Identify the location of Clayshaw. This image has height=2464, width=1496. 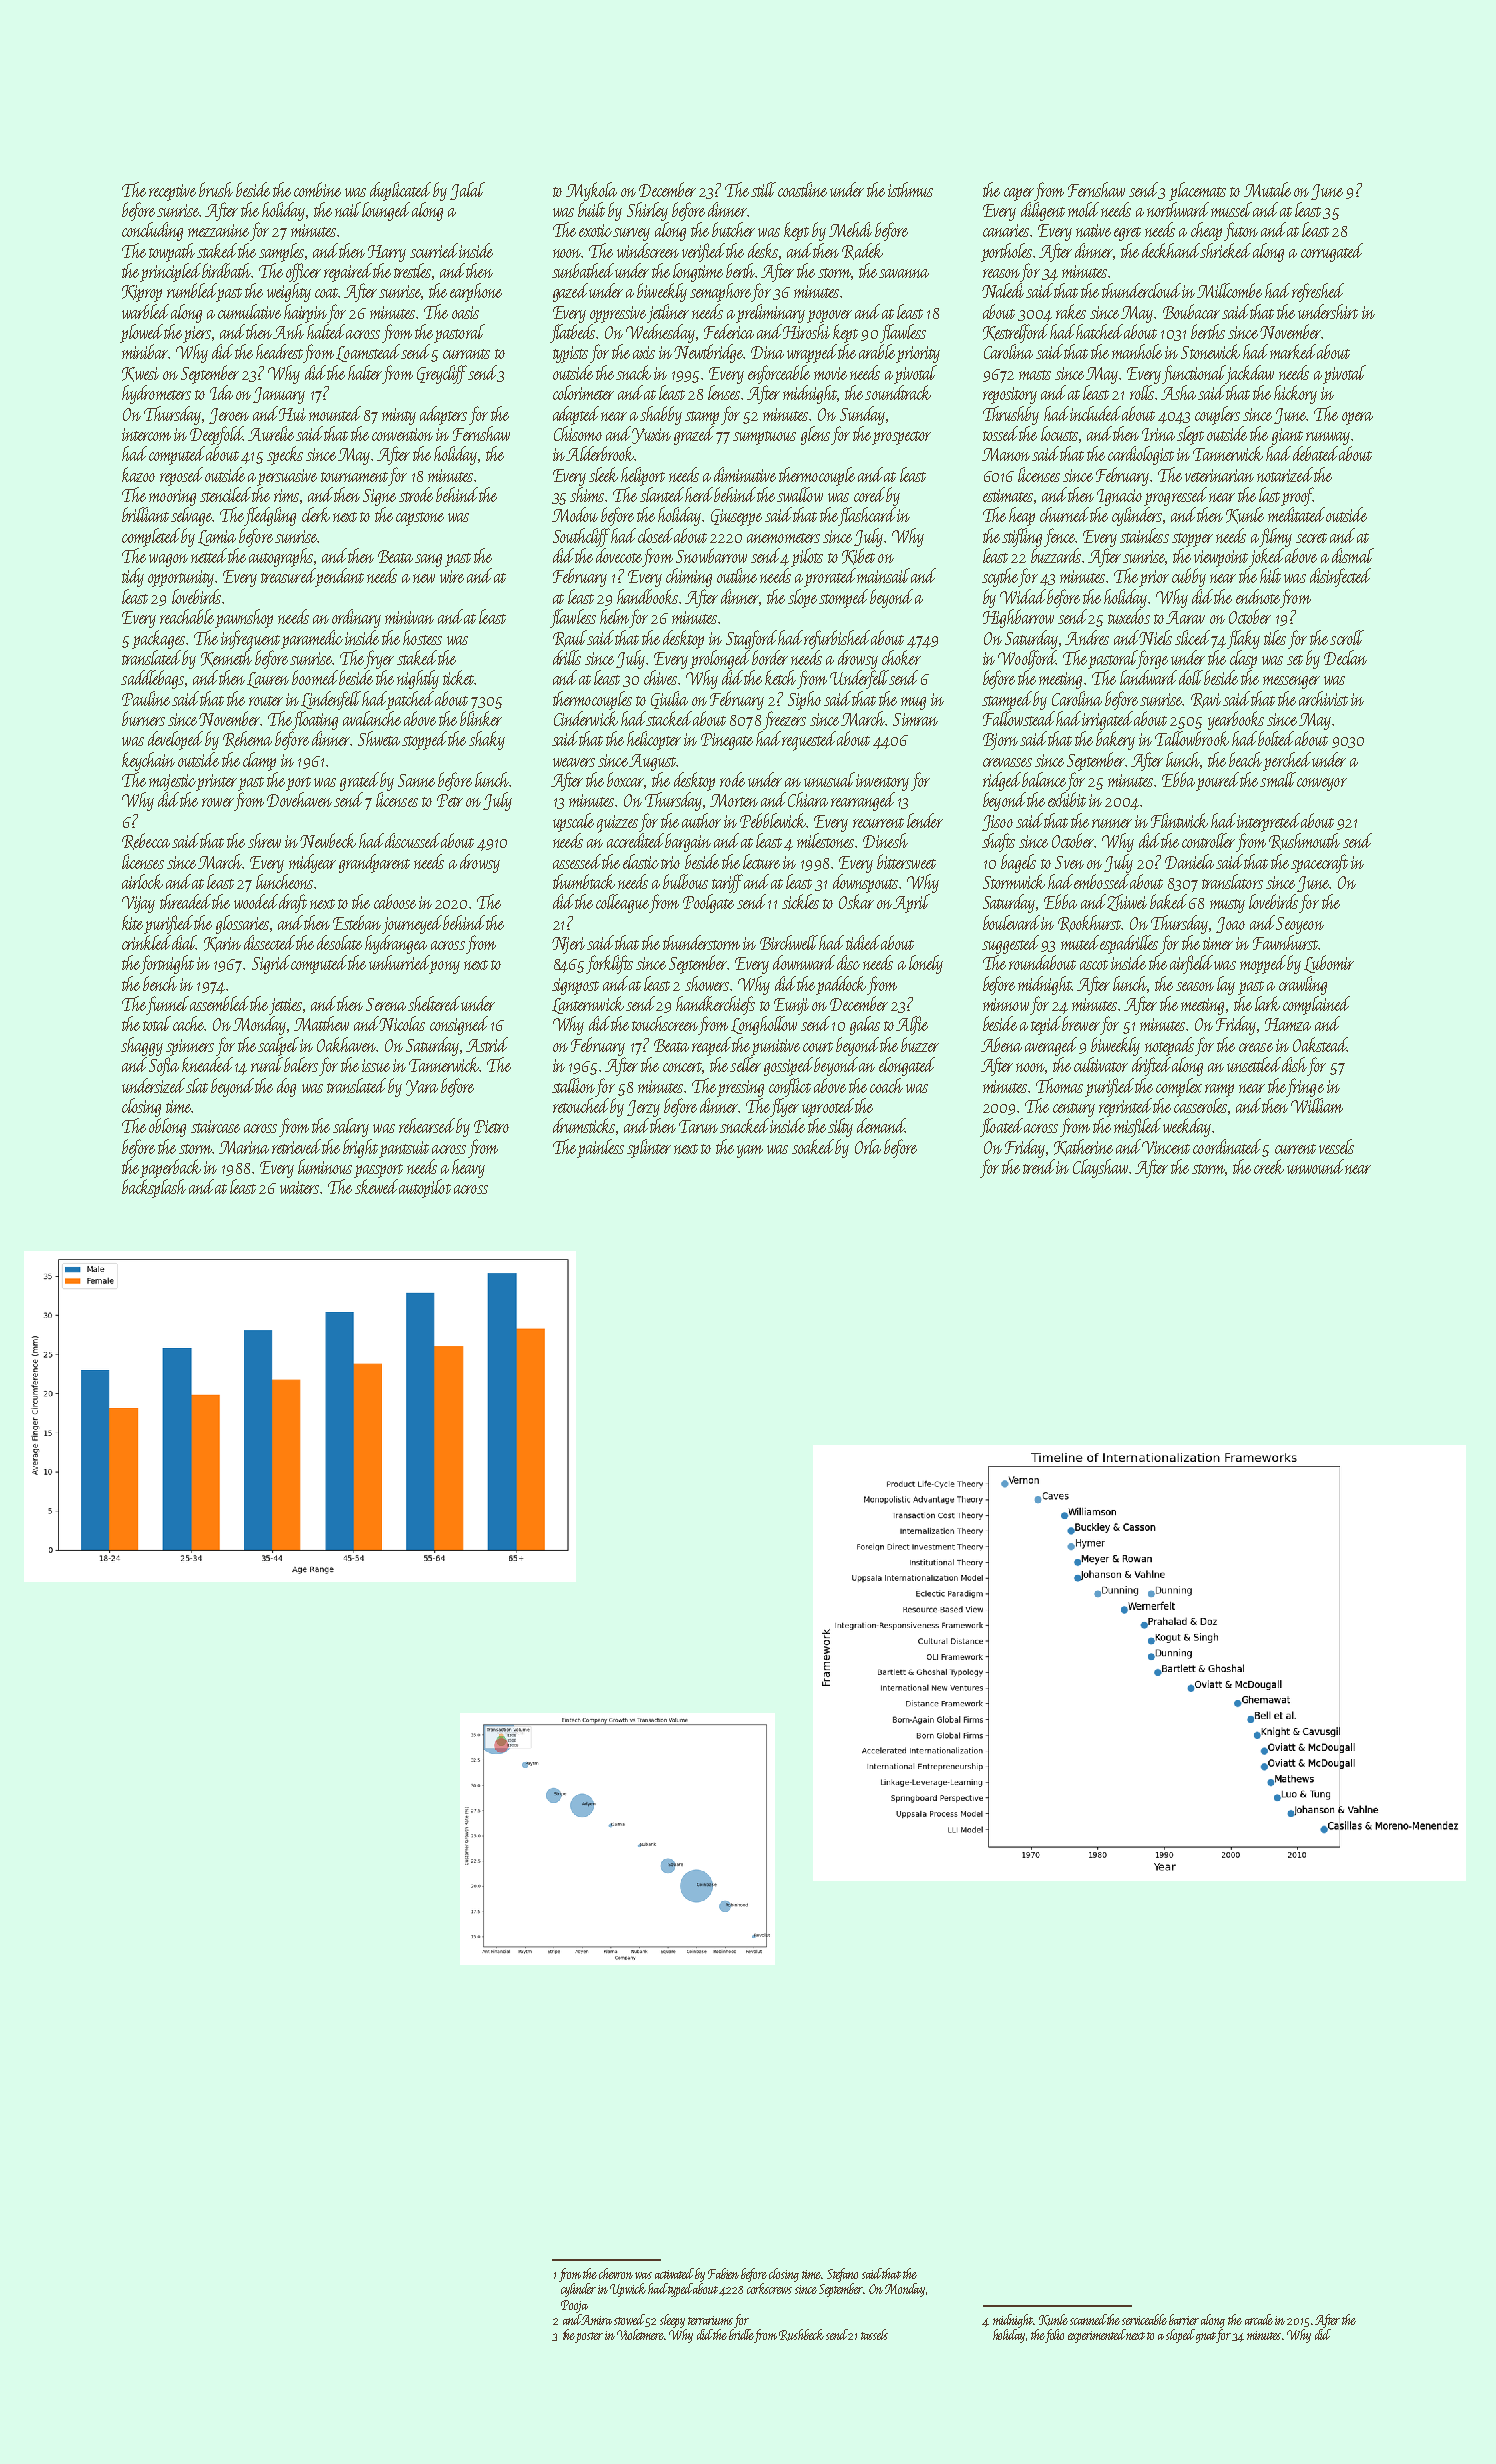
(1100, 1168).
